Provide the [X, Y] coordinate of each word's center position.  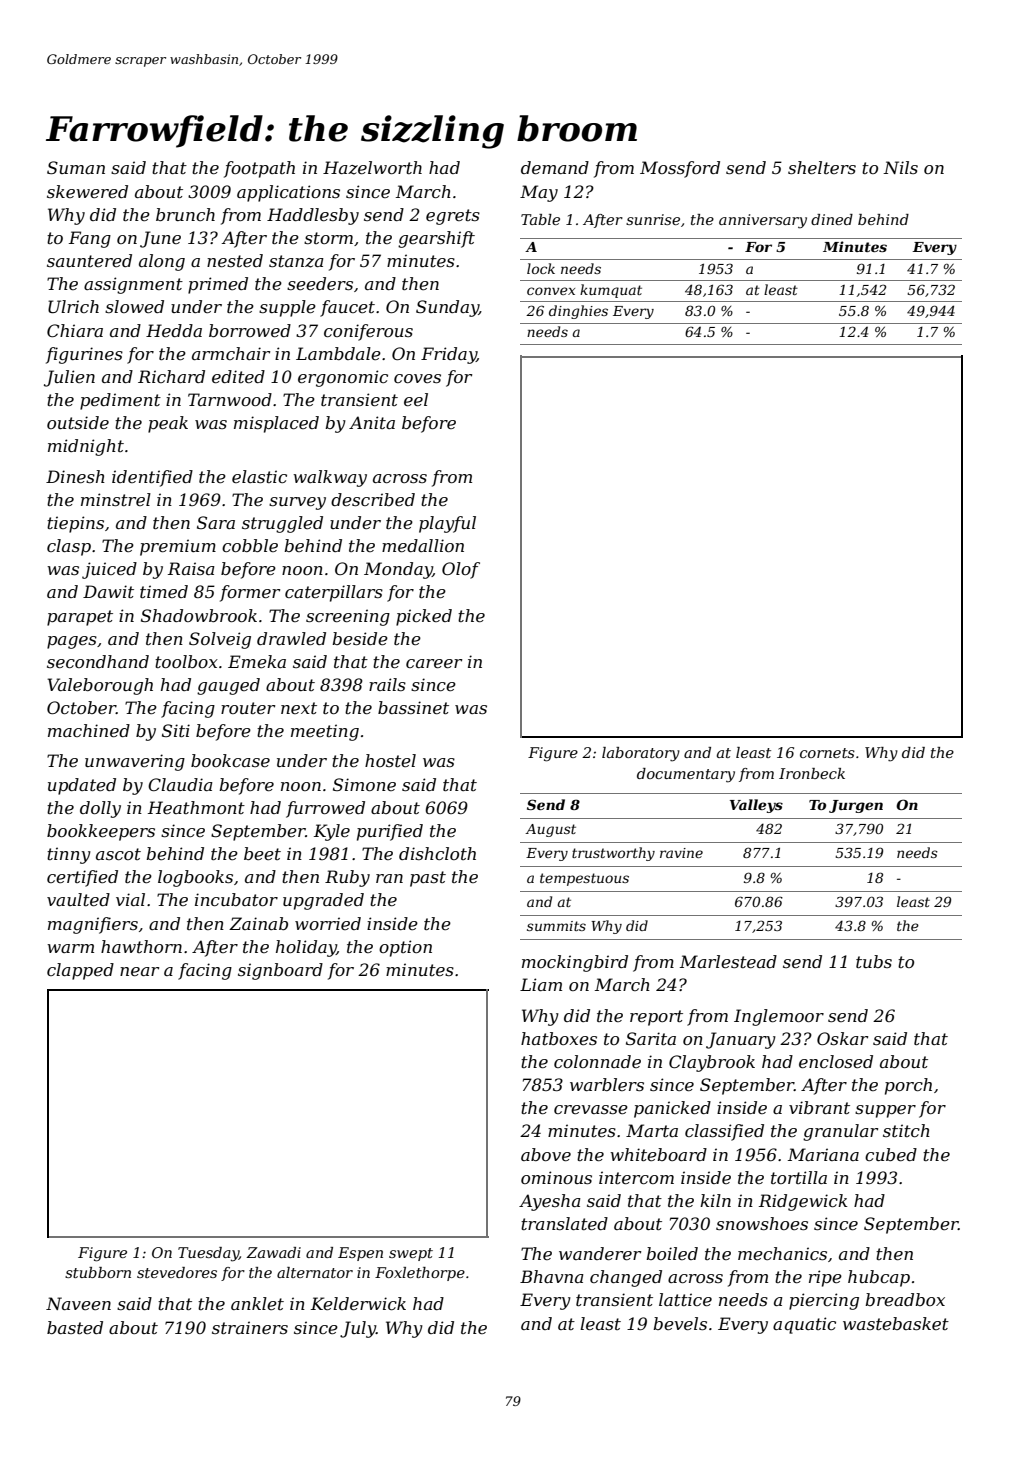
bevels [680, 1323]
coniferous [368, 332]
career [434, 663]
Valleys [756, 806]
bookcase [230, 760]
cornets [827, 753]
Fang [90, 239]
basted [75, 1327]
